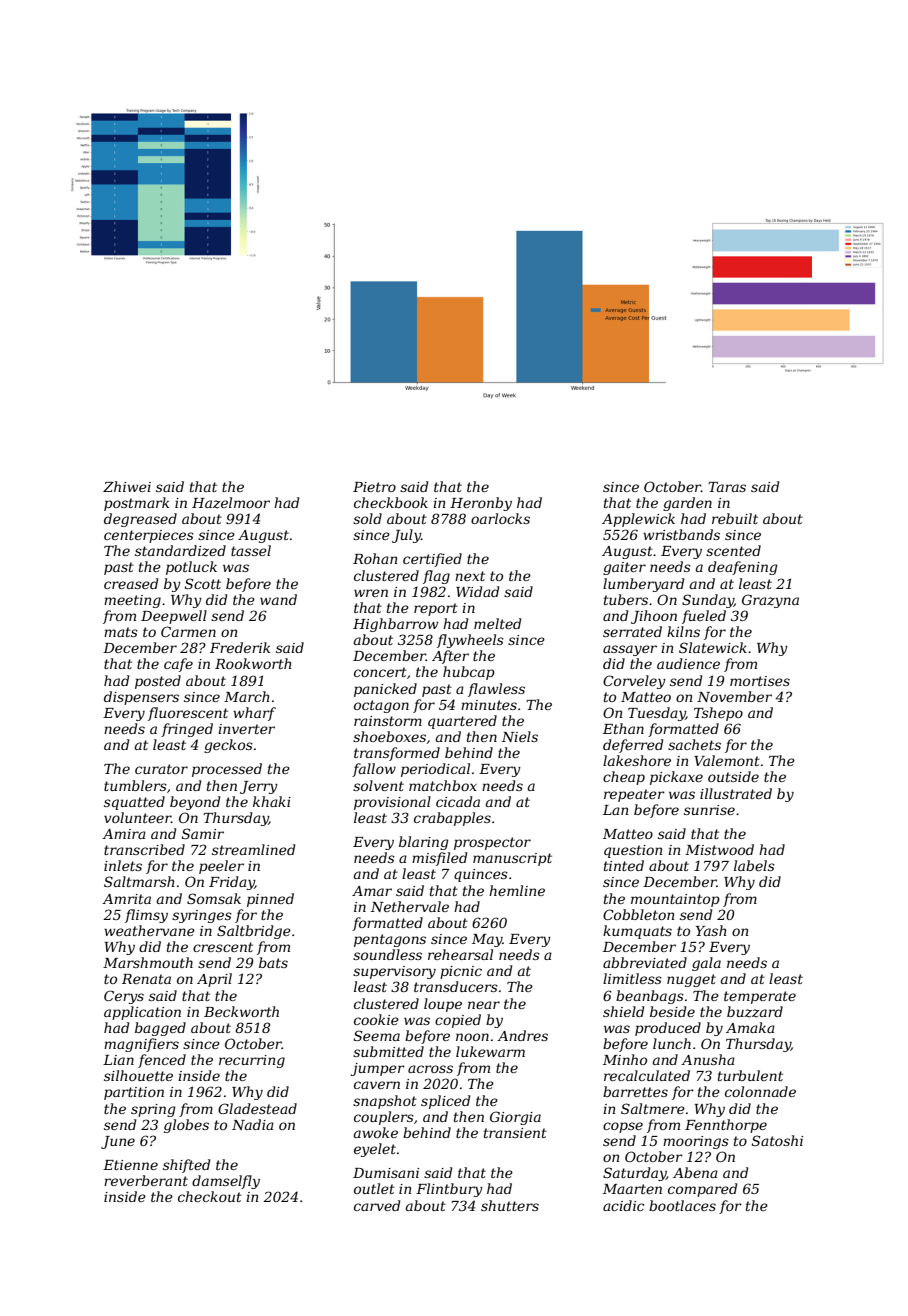  What do you see at coordinates (750, 1027) in the document?
I see `Amaka` at bounding box center [750, 1027].
